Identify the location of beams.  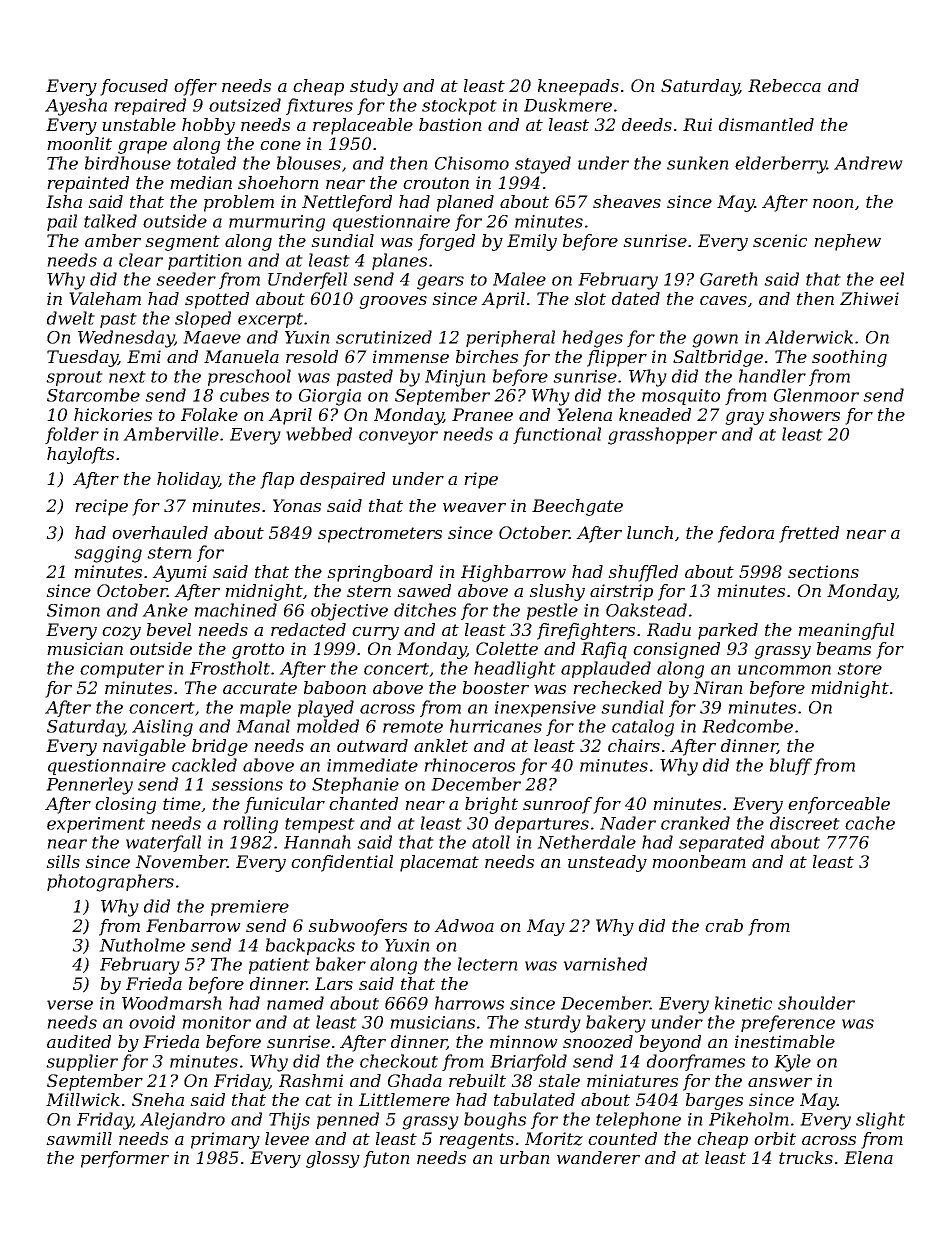
(844, 648).
